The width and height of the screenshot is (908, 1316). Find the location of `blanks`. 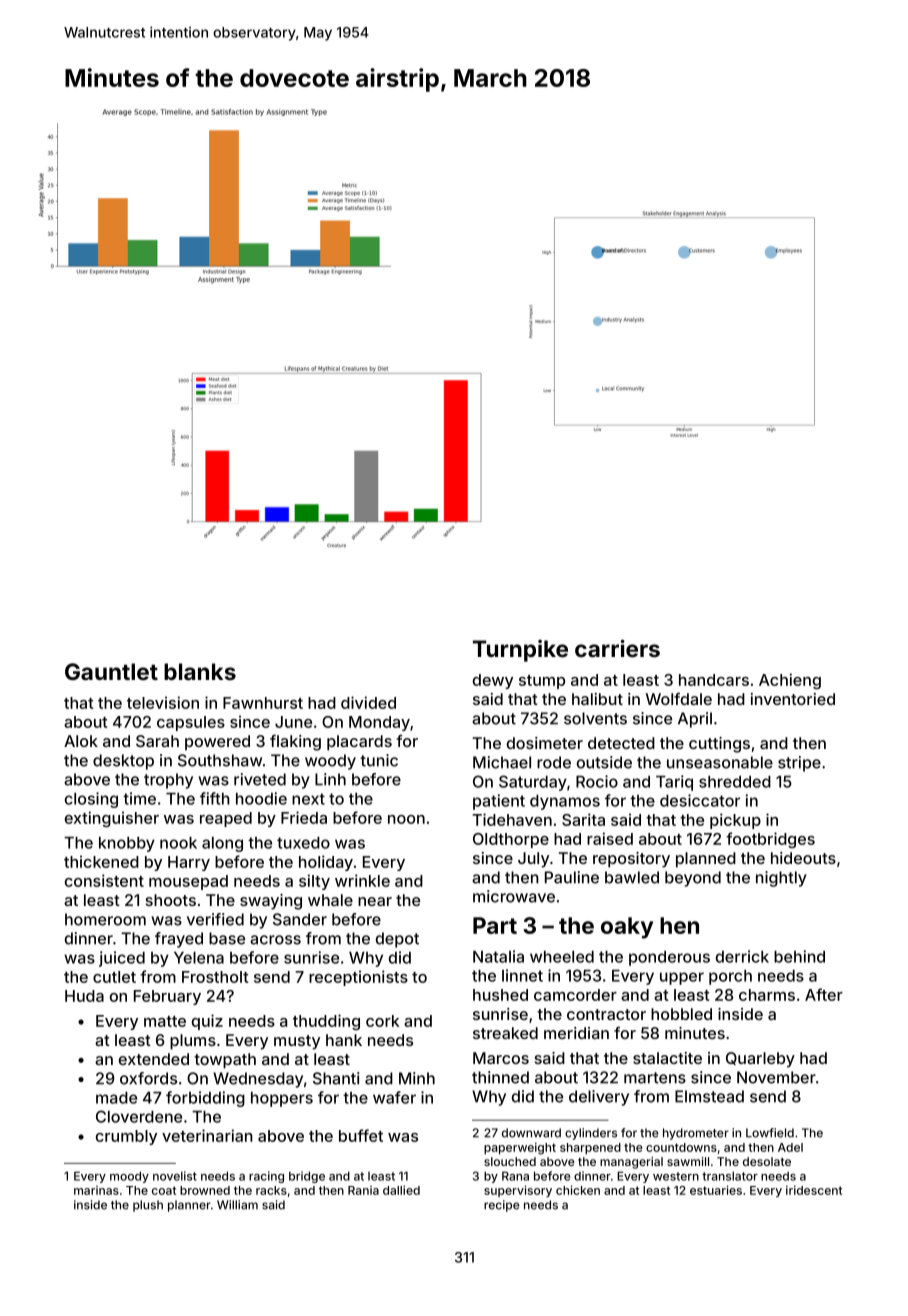

blanks is located at coordinates (200, 671).
